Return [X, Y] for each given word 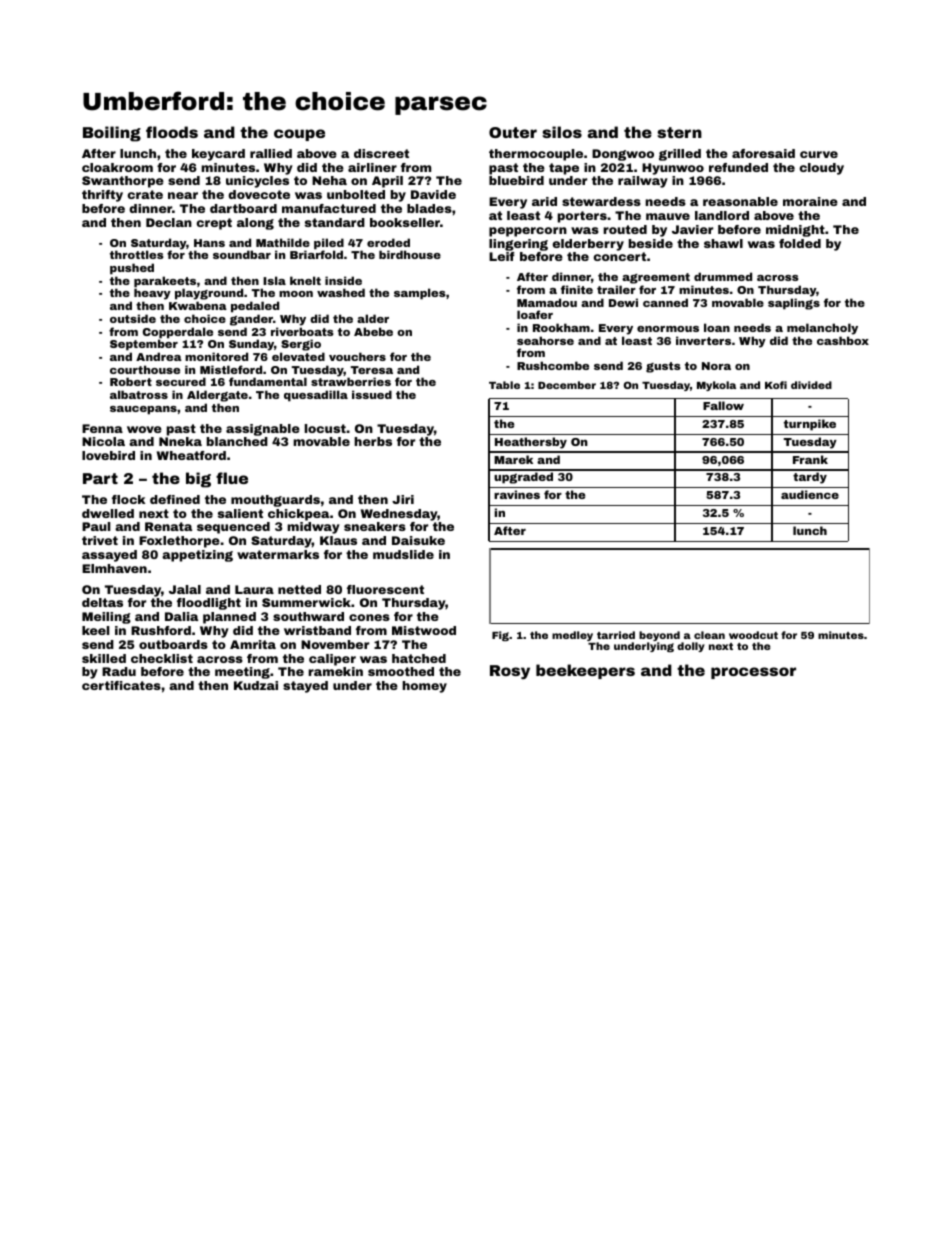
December [567, 385]
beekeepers [585, 671]
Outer [513, 132]
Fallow [723, 405]
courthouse [145, 369]
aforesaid [763, 153]
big [198, 480]
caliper [332, 660]
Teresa [372, 370]
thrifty [102, 196]
